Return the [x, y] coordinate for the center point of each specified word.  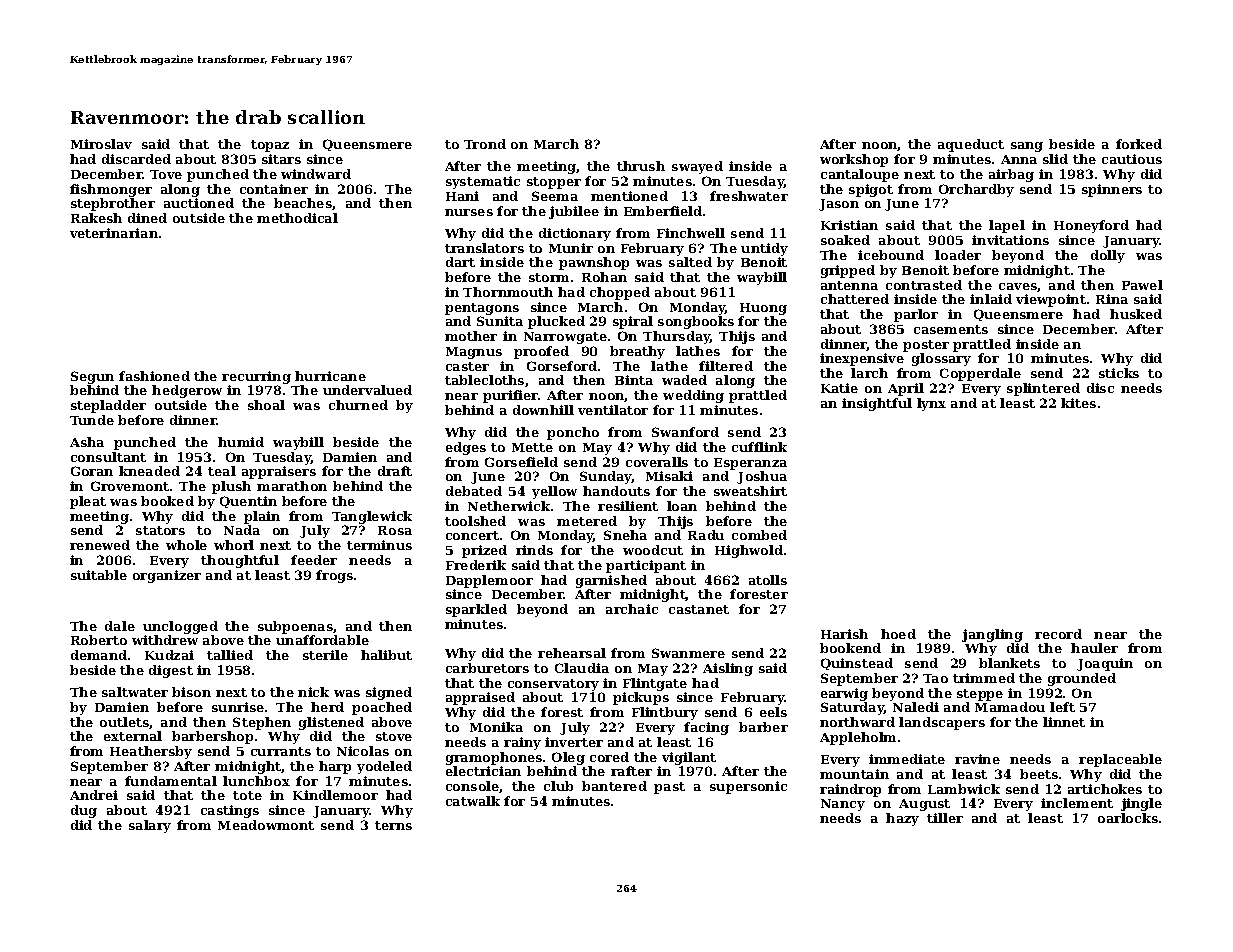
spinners [1112, 190]
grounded [1082, 679]
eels [773, 712]
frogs [334, 576]
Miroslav [101, 144]
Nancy [843, 805]
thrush [641, 166]
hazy [902, 819]
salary [150, 826]
